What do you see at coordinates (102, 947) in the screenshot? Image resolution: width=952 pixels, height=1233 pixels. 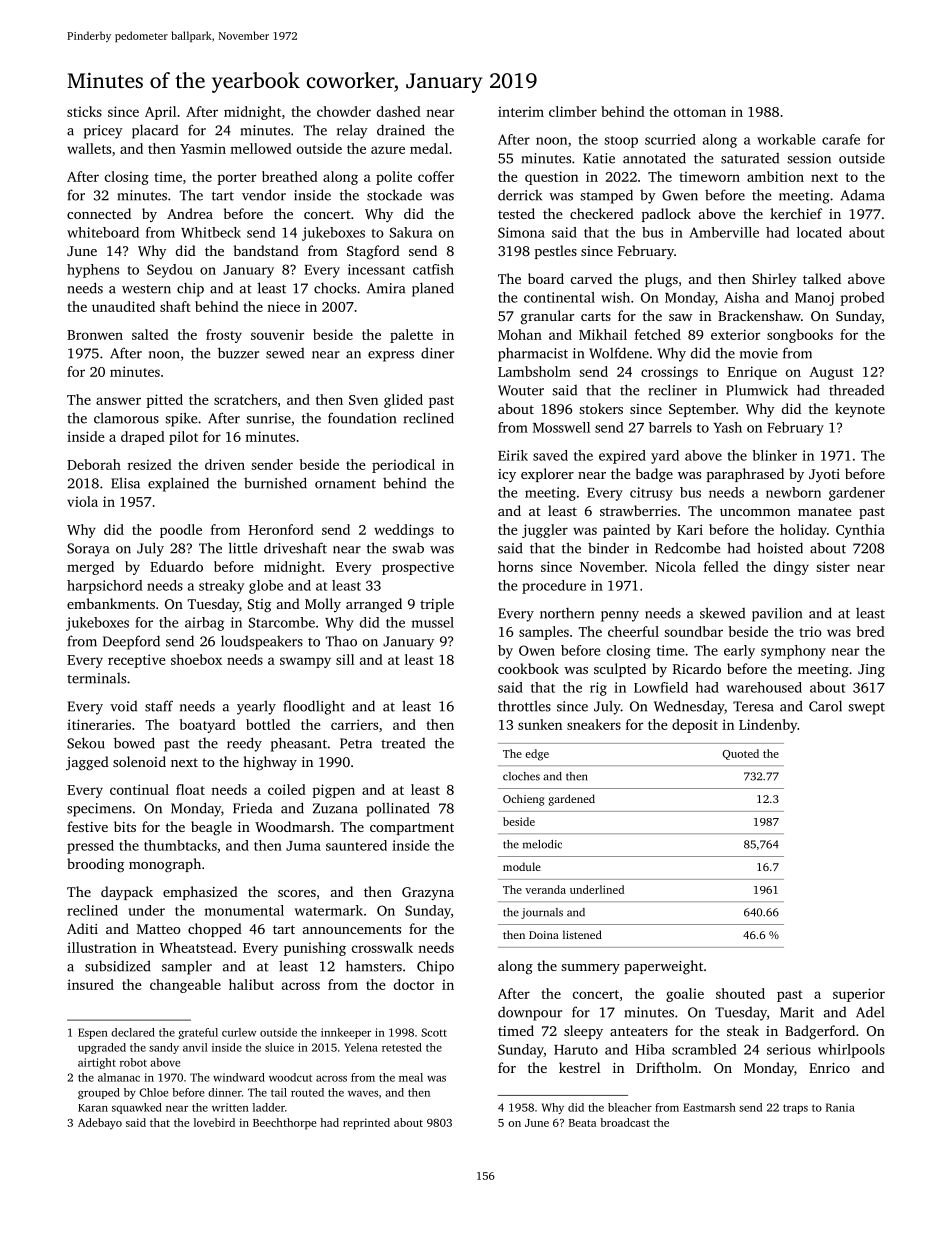 I see `illustration` at bounding box center [102, 947].
